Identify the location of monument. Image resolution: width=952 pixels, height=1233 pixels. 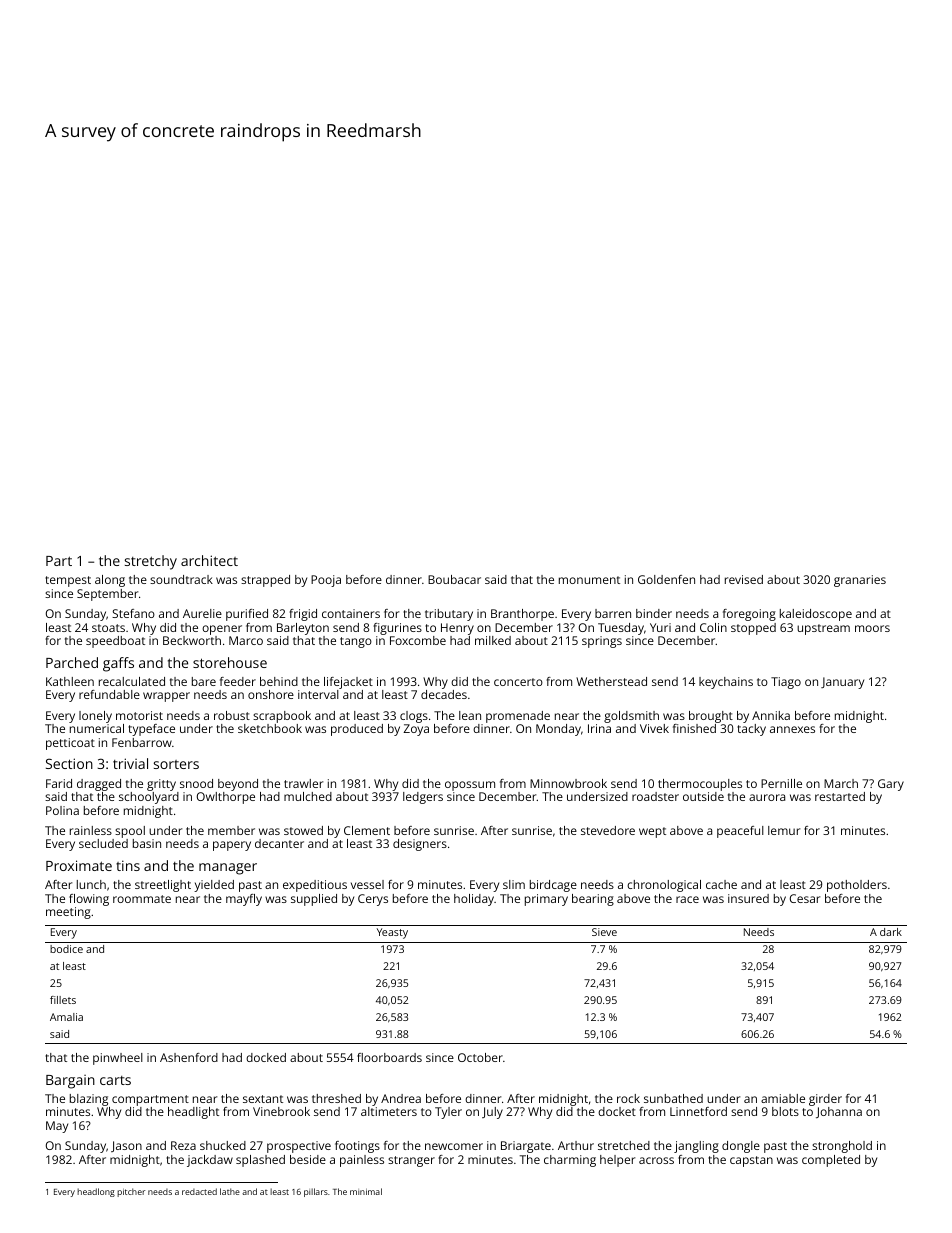
(589, 580).
